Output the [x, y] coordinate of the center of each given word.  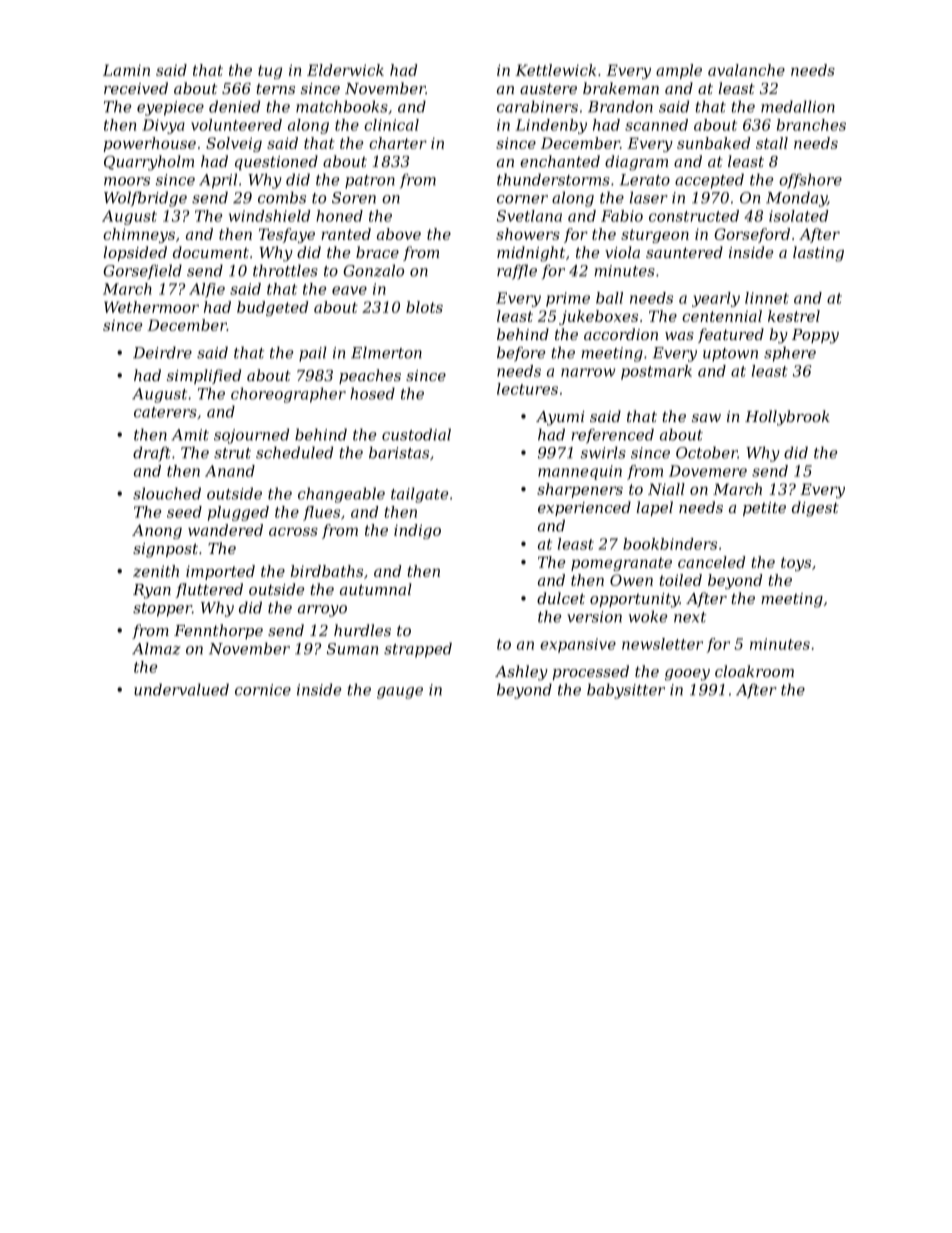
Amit [190, 435]
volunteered [236, 125]
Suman [352, 649]
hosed [372, 393]
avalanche [746, 70]
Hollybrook [787, 418]
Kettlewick [555, 70]
